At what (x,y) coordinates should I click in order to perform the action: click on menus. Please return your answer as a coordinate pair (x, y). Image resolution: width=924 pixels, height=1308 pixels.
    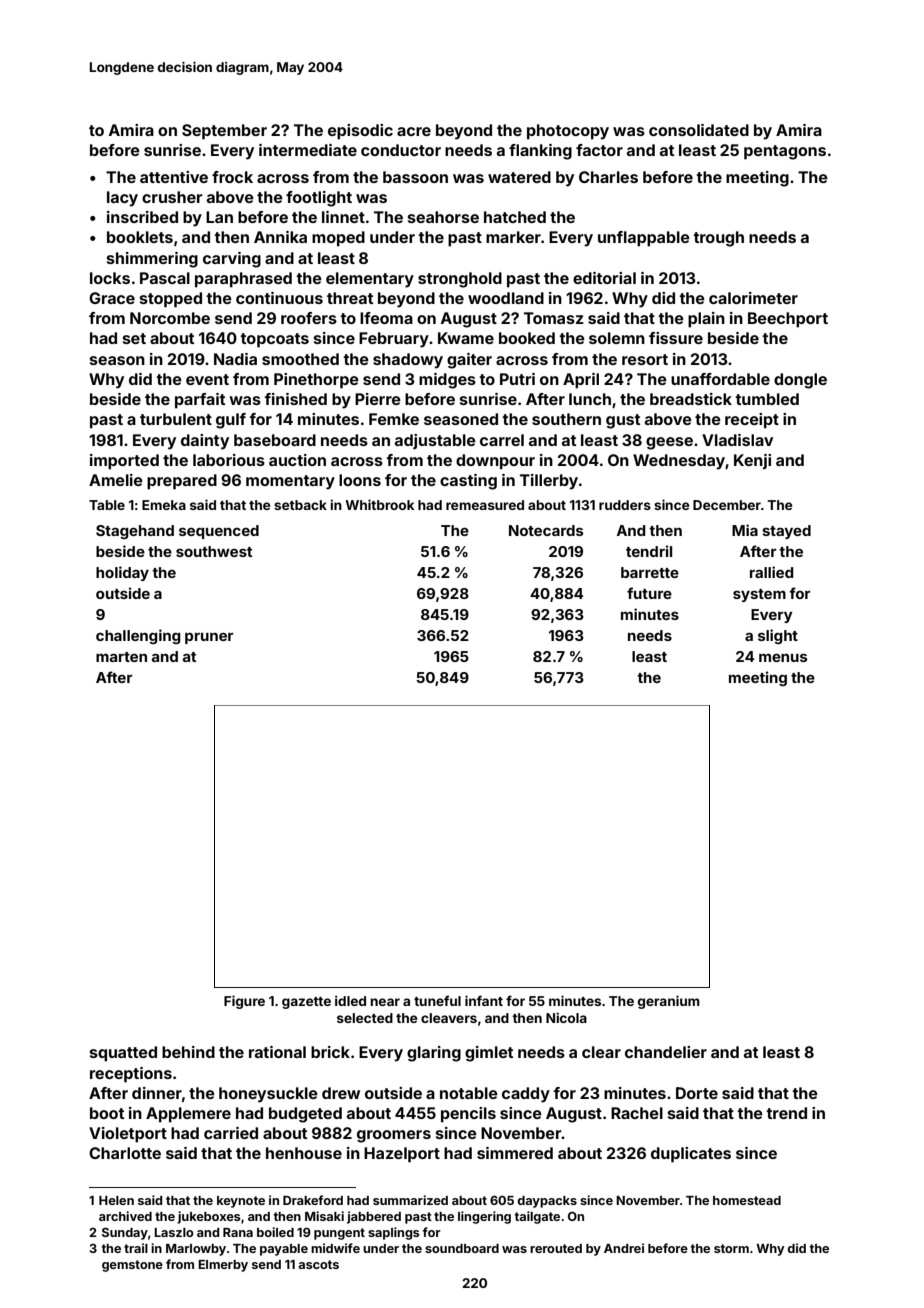
    Looking at the image, I should click on (783, 657).
